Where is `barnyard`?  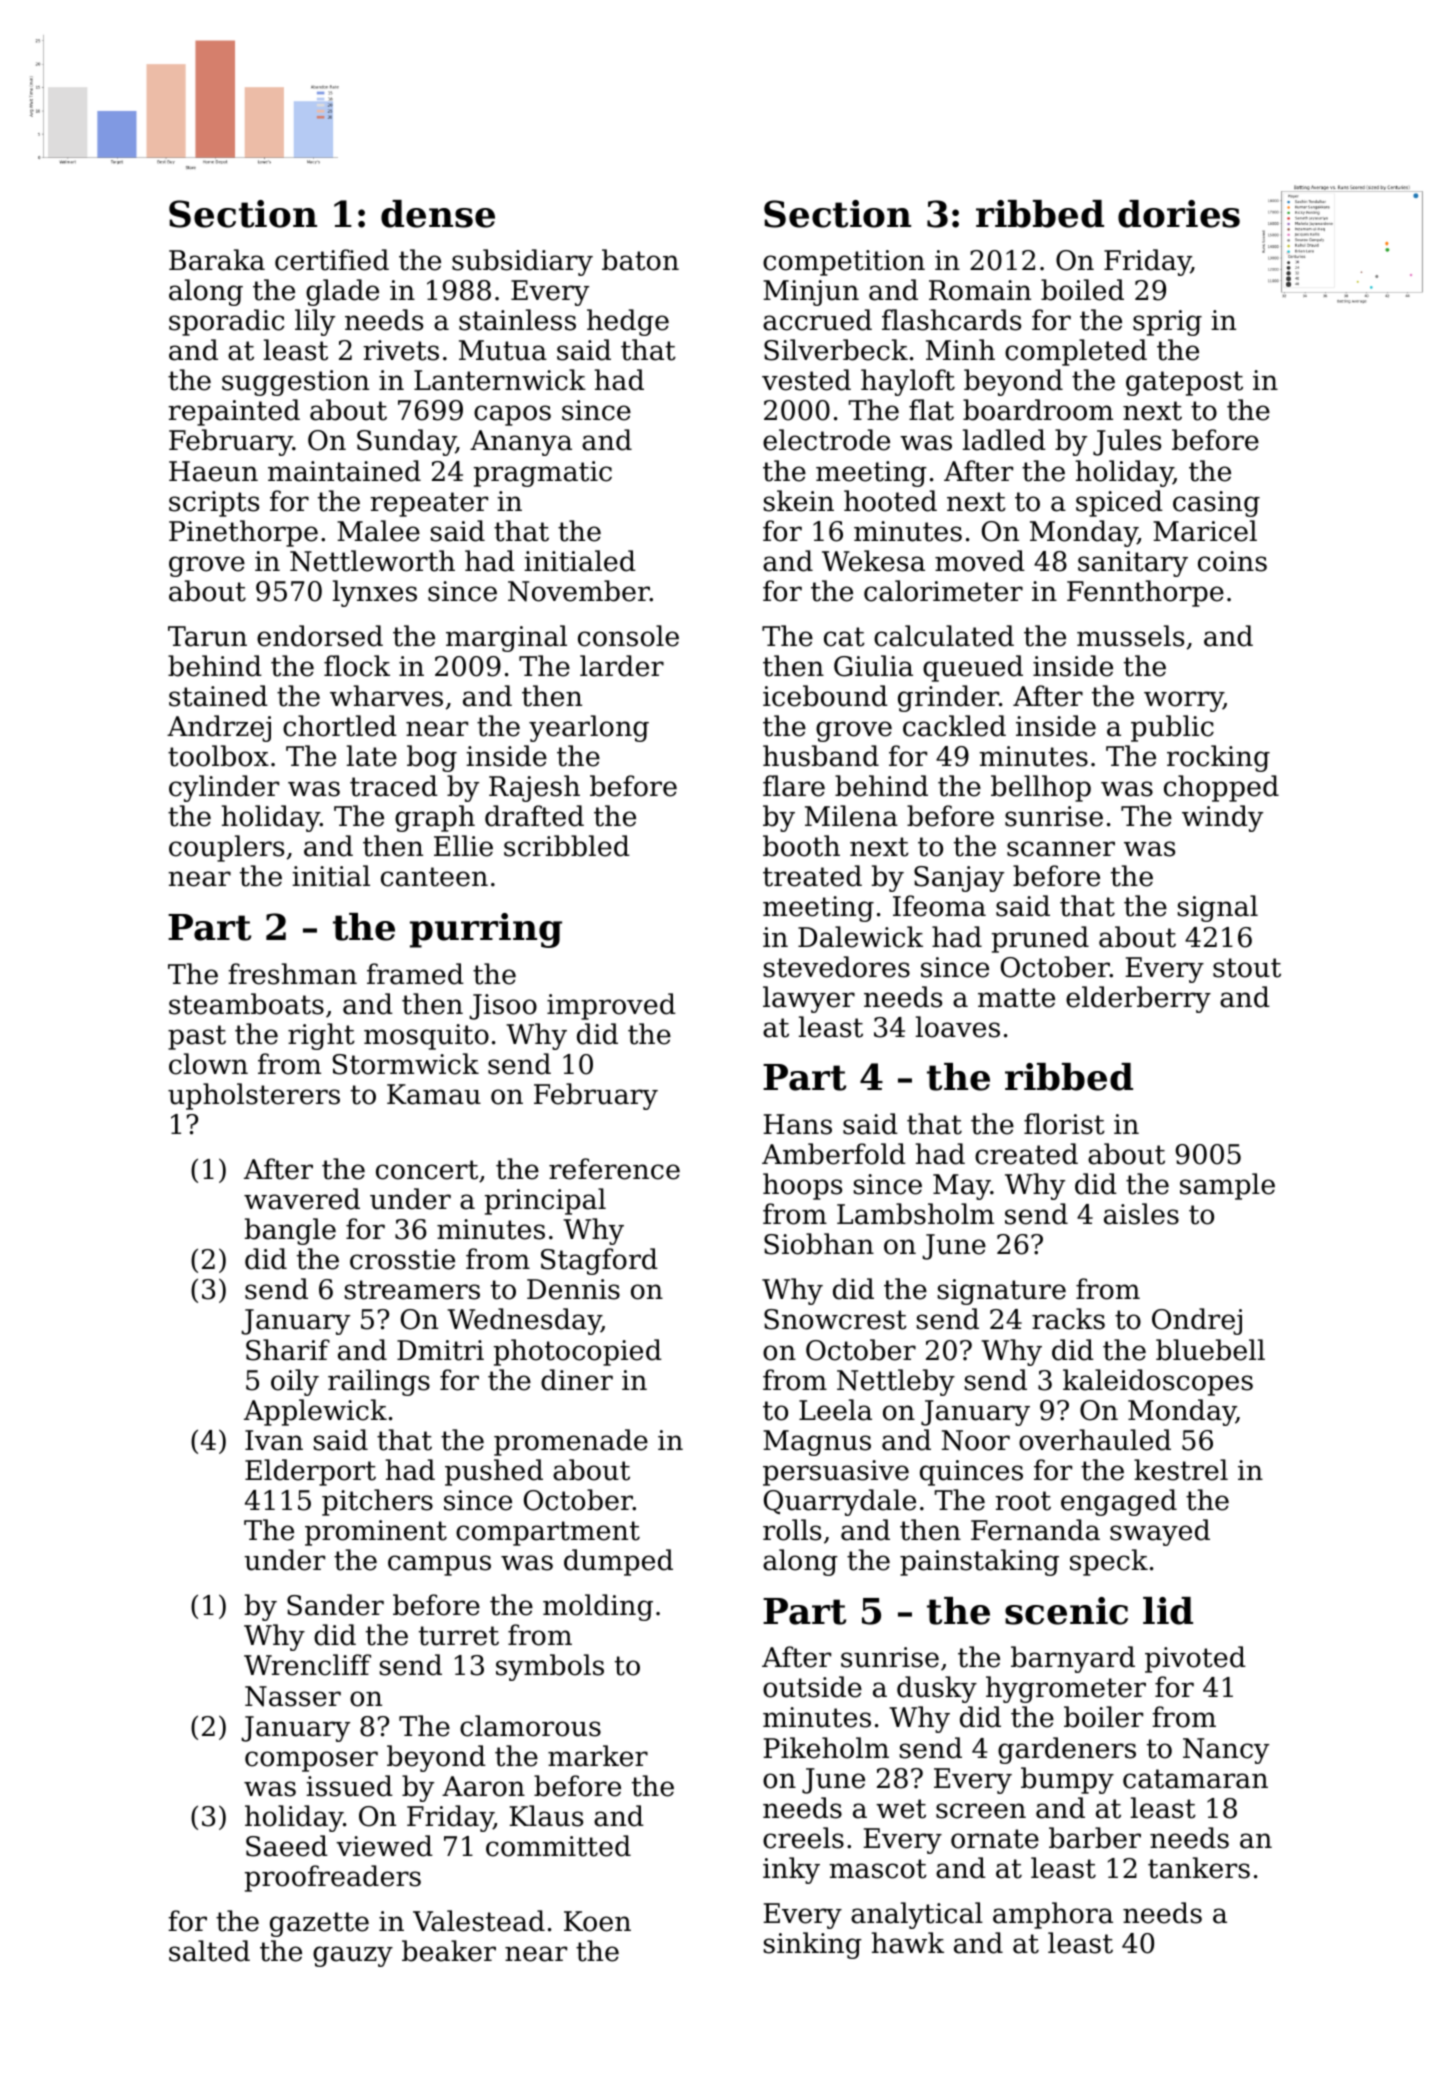
barnyard is located at coordinates (1073, 1659).
